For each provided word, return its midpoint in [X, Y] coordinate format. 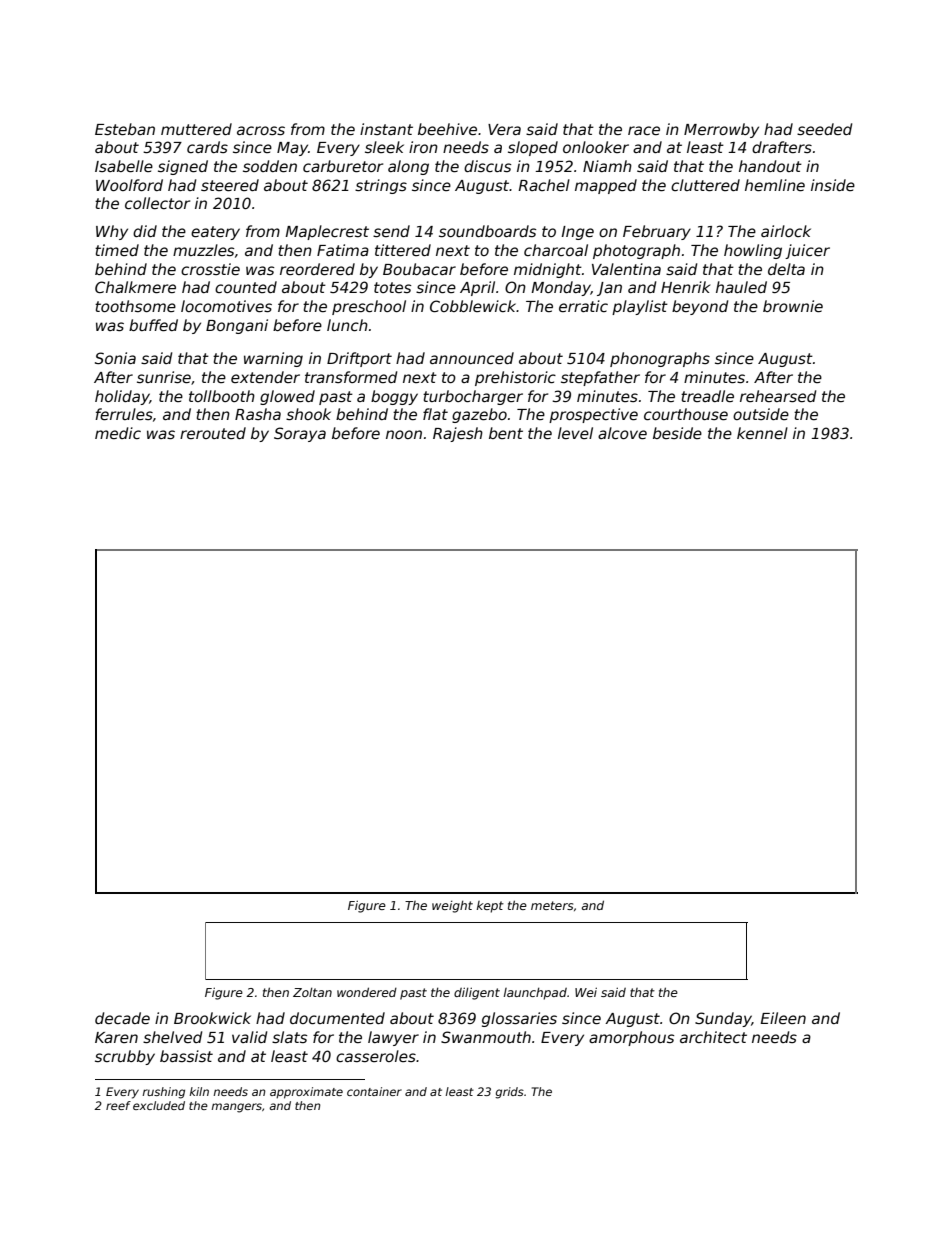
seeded [824, 129]
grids [509, 1093]
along [408, 167]
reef [118, 1105]
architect [713, 1037]
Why [112, 232]
